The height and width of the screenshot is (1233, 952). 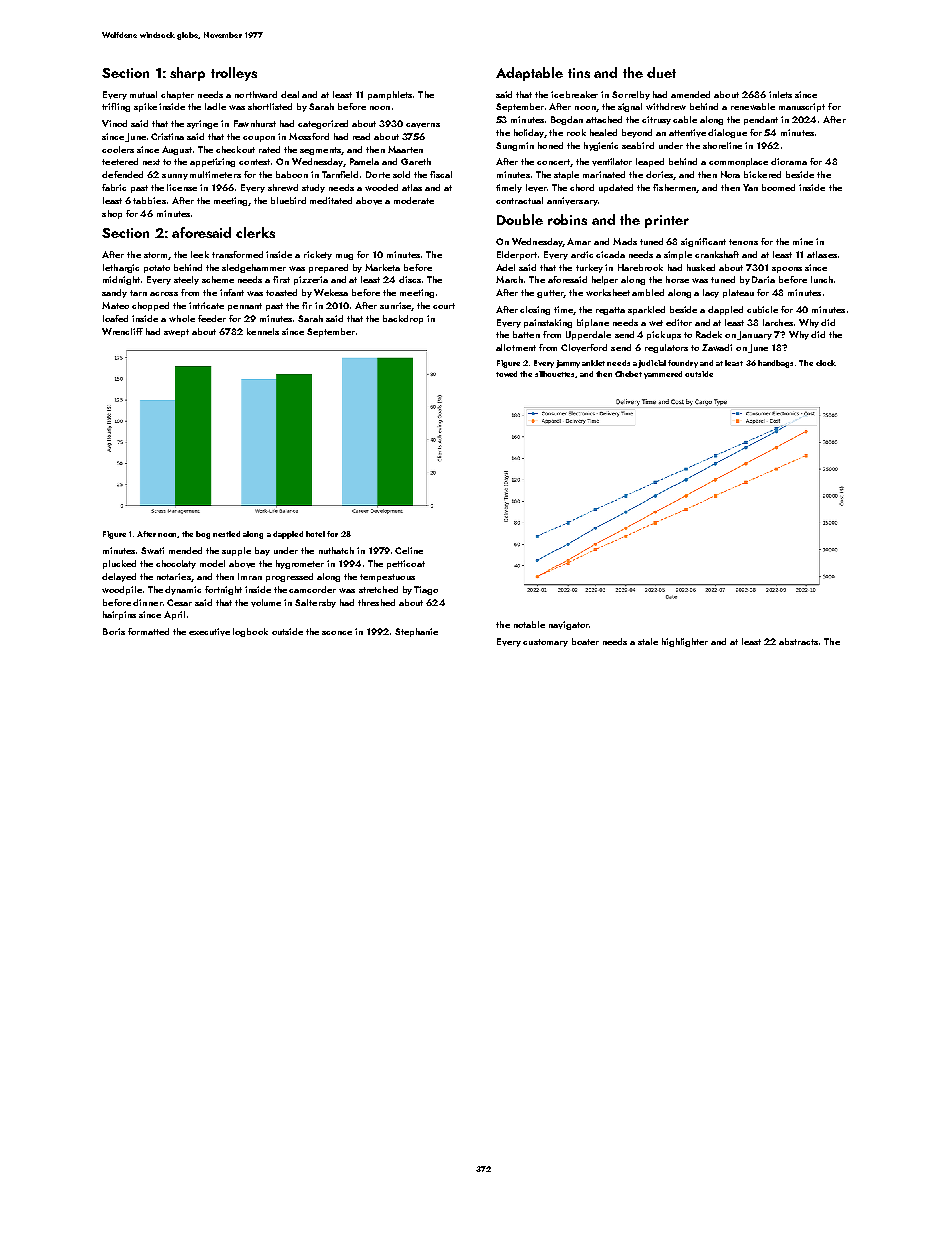 I want to click on boater, so click(x=585, y=641).
